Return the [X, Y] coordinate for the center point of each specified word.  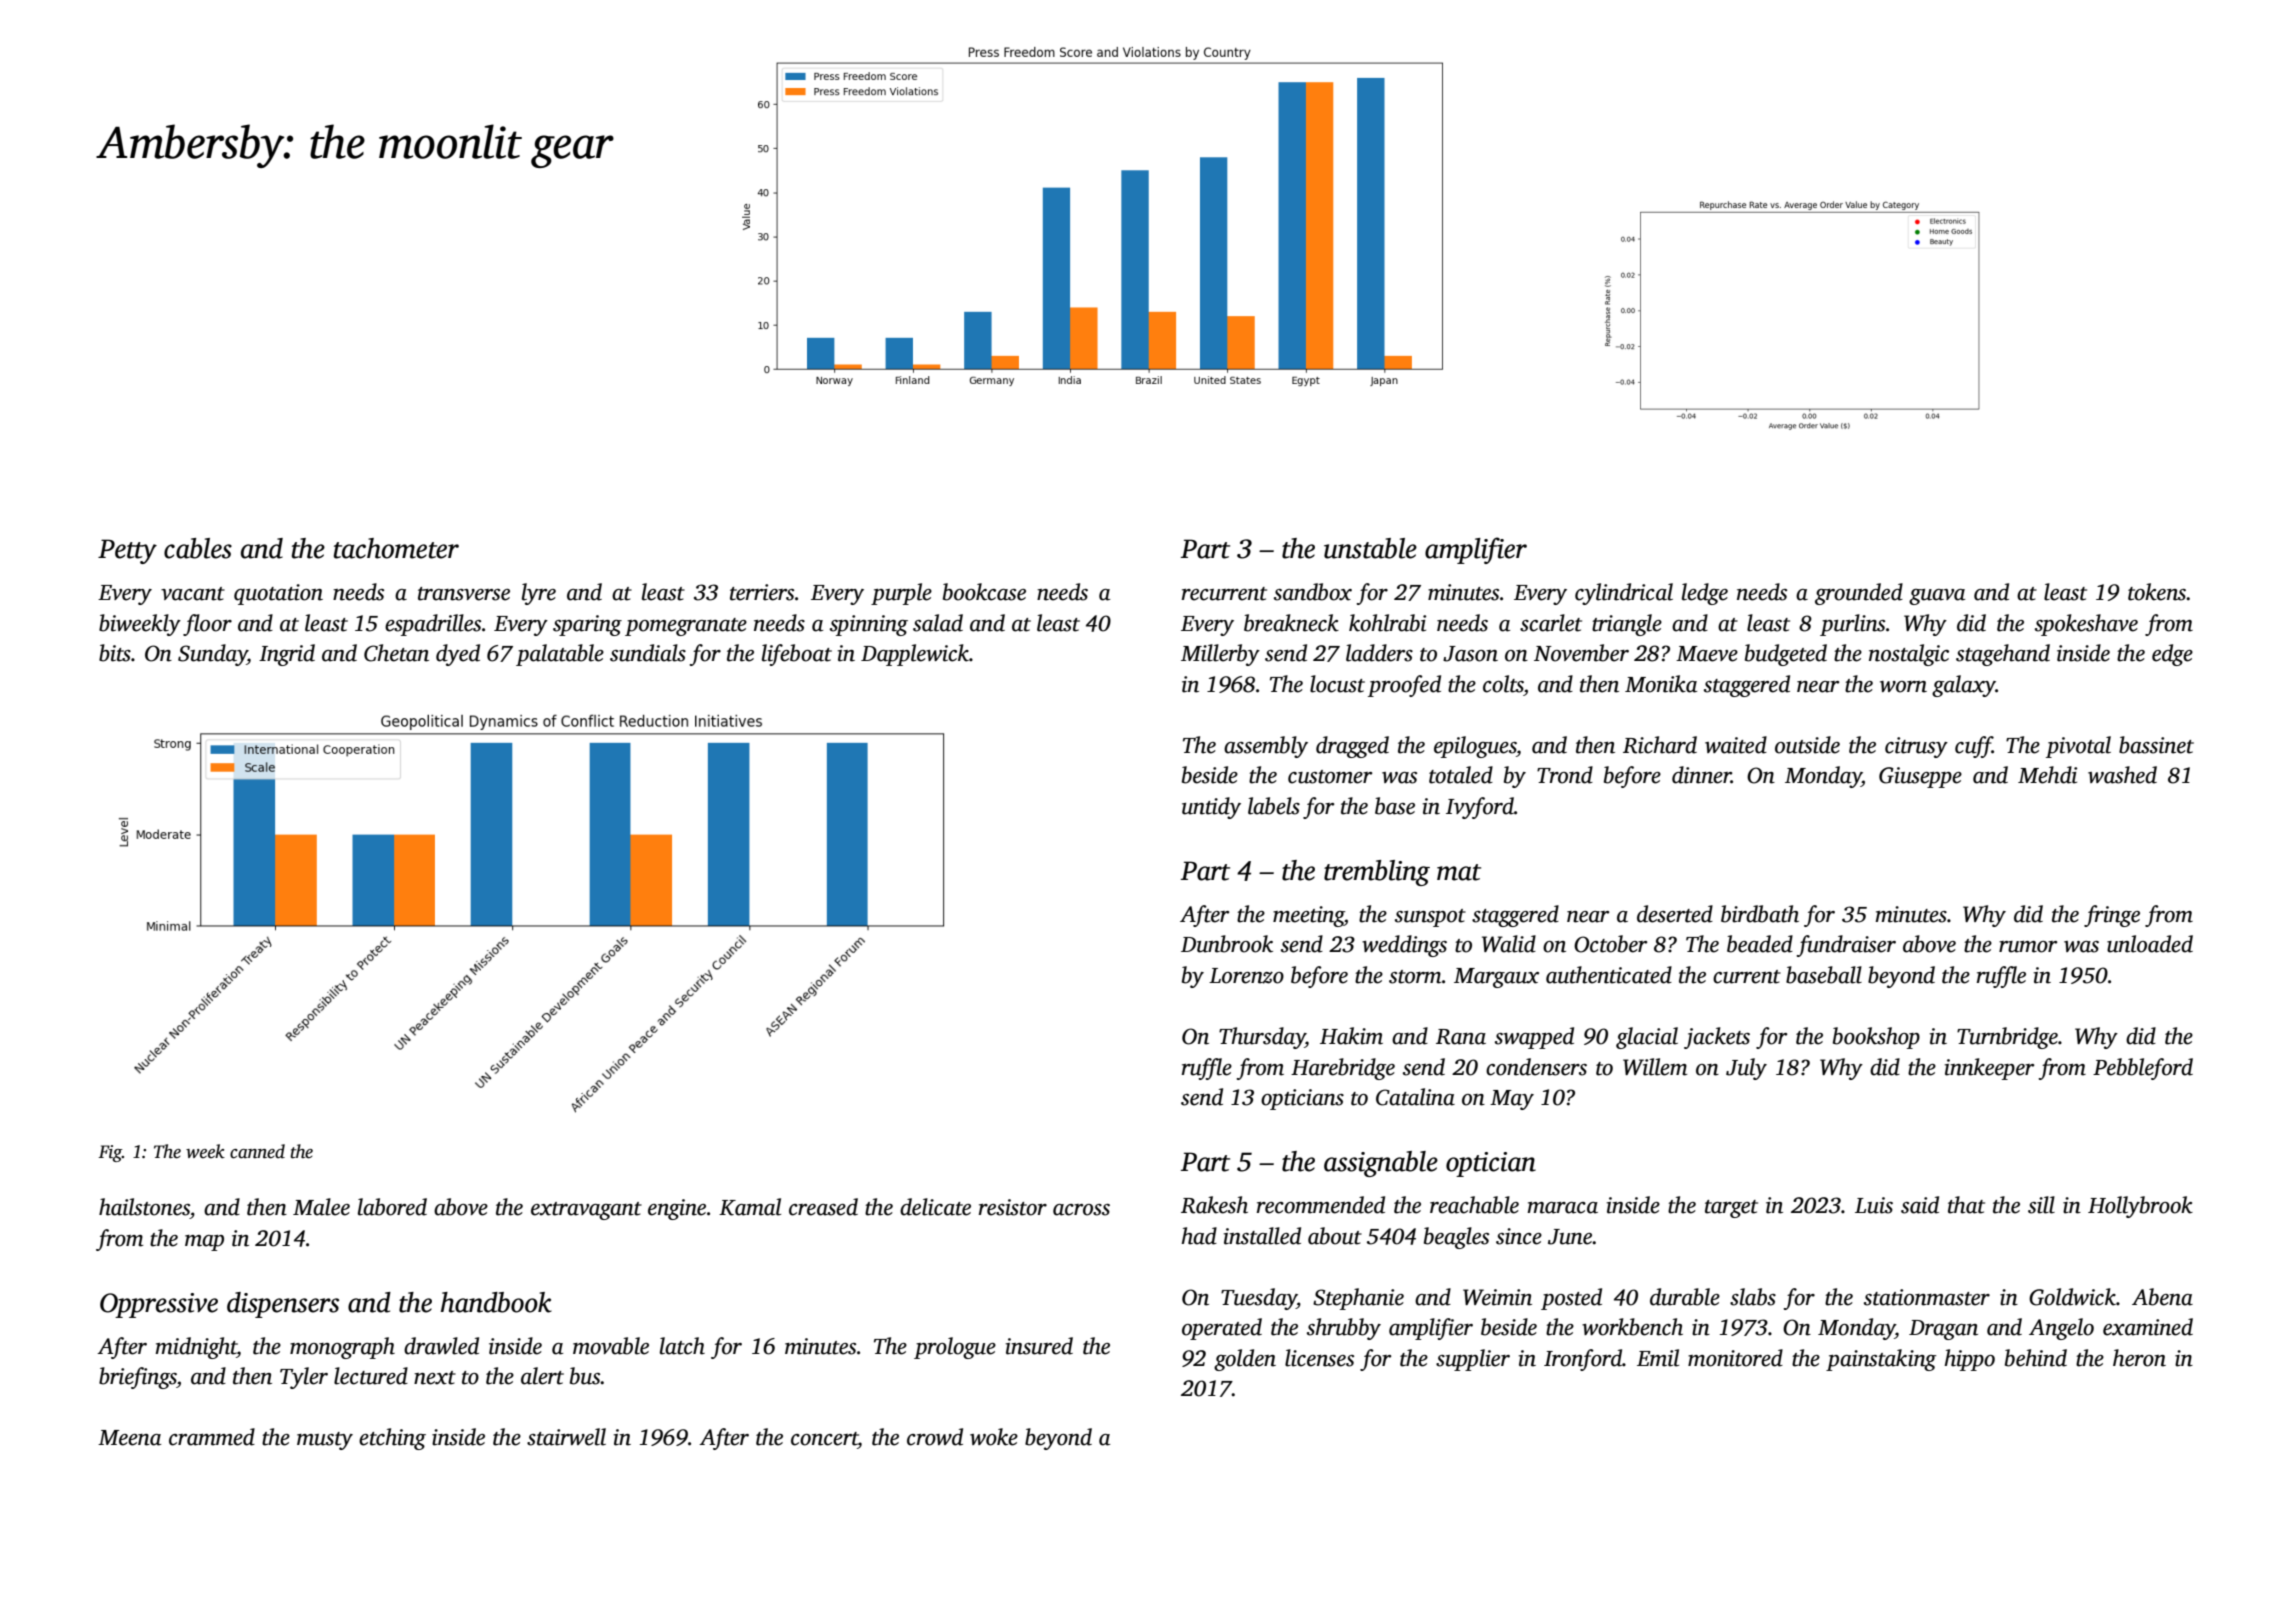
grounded [1859, 594]
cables [198, 548]
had [1199, 1236]
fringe [2112, 916]
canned [257, 1151]
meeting [1308, 916]
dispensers [283, 1305]
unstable [1370, 548]
